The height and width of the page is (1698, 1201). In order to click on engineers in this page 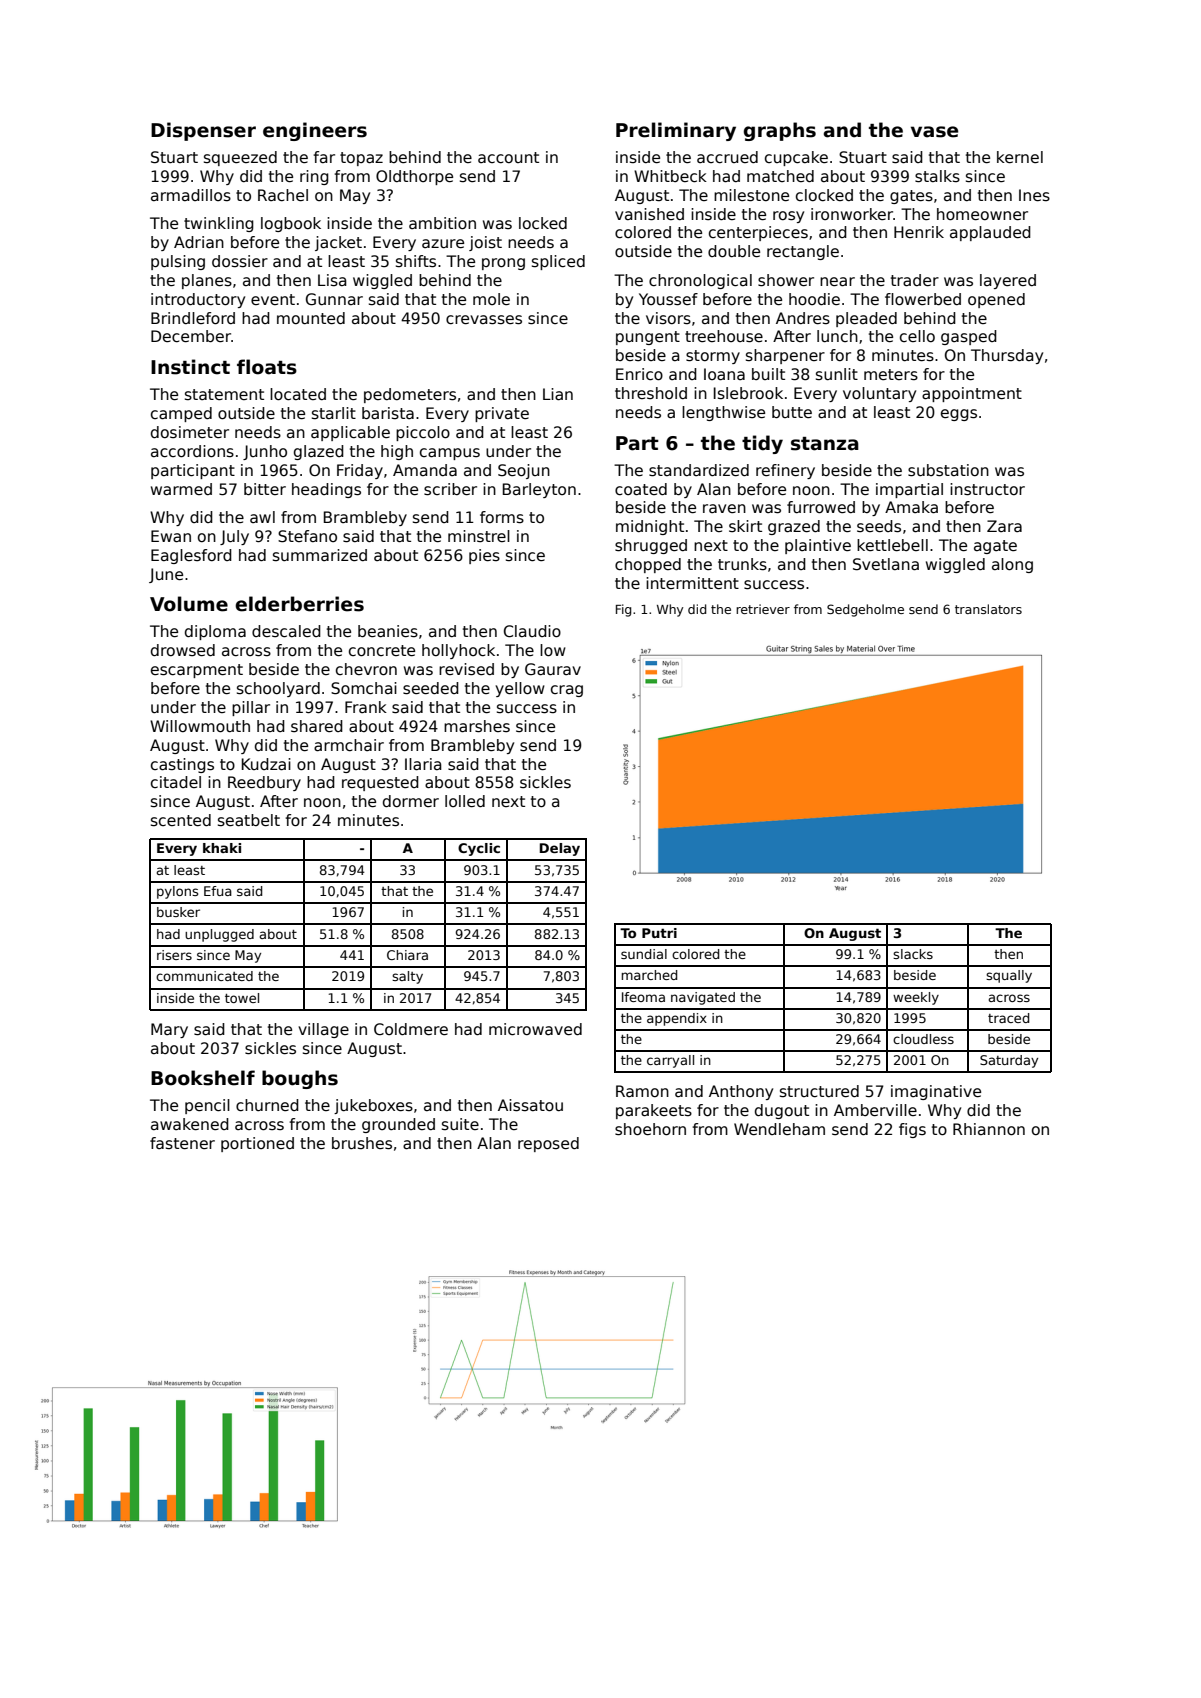, I will do `click(315, 131)`.
